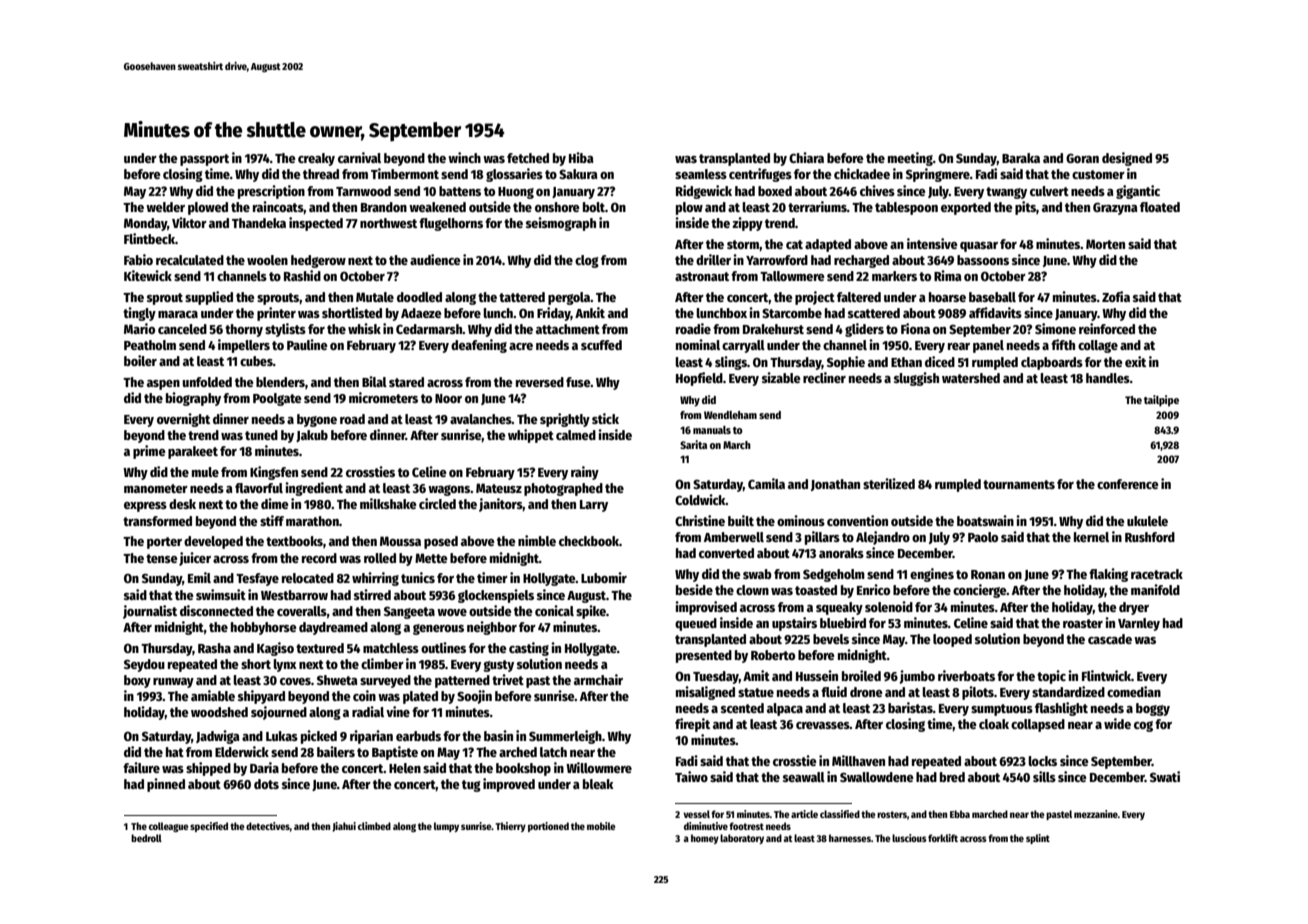  What do you see at coordinates (726, 553) in the image?
I see `converted` at bounding box center [726, 553].
